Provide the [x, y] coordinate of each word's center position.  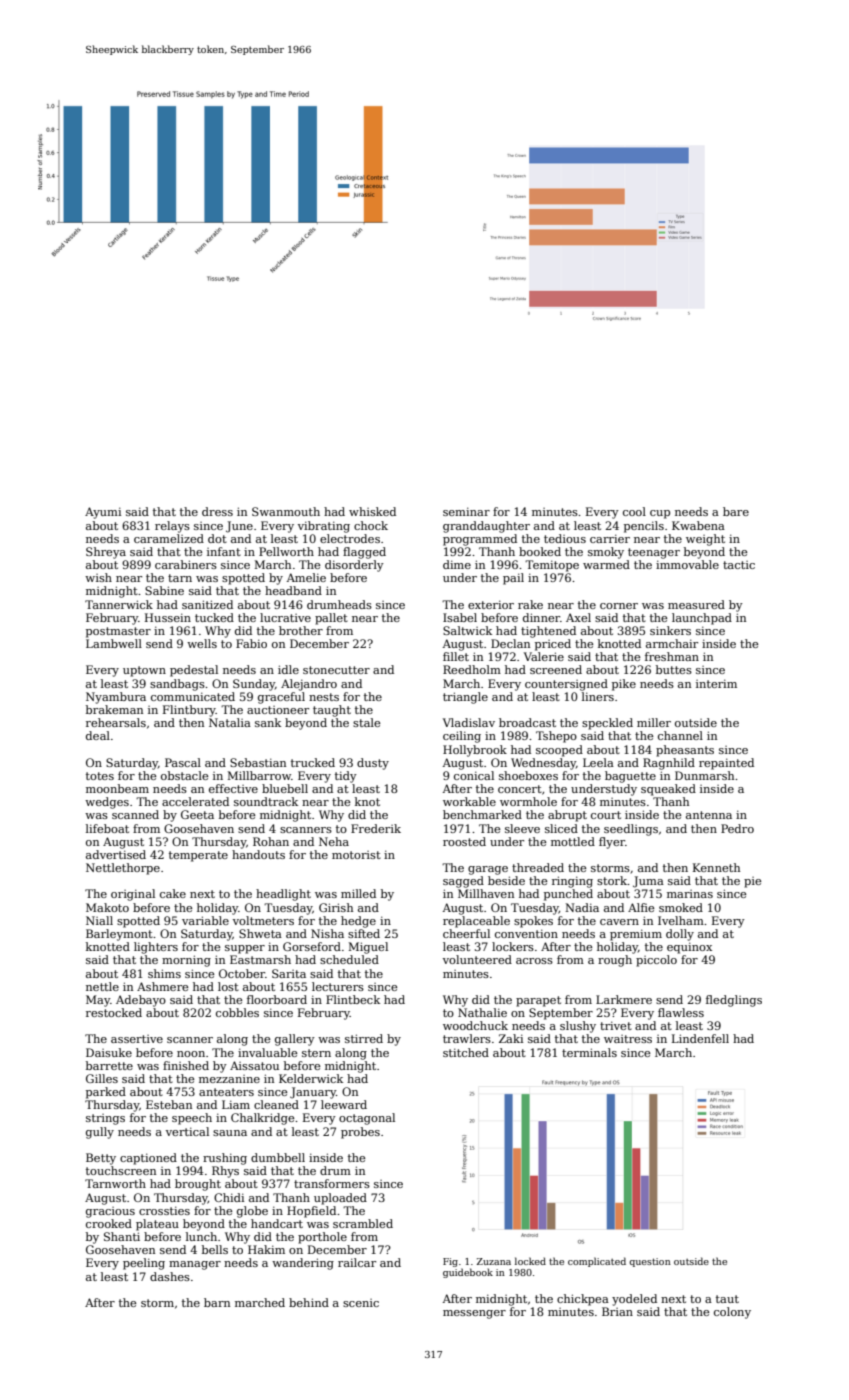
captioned [148, 1159]
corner [619, 606]
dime [457, 564]
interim [716, 683]
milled [358, 893]
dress [217, 511]
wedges [107, 803]
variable [205, 920]
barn [217, 1302]
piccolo [656, 961]
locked [530, 1261]
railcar [357, 1262]
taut [727, 1299]
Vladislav [469, 722]
